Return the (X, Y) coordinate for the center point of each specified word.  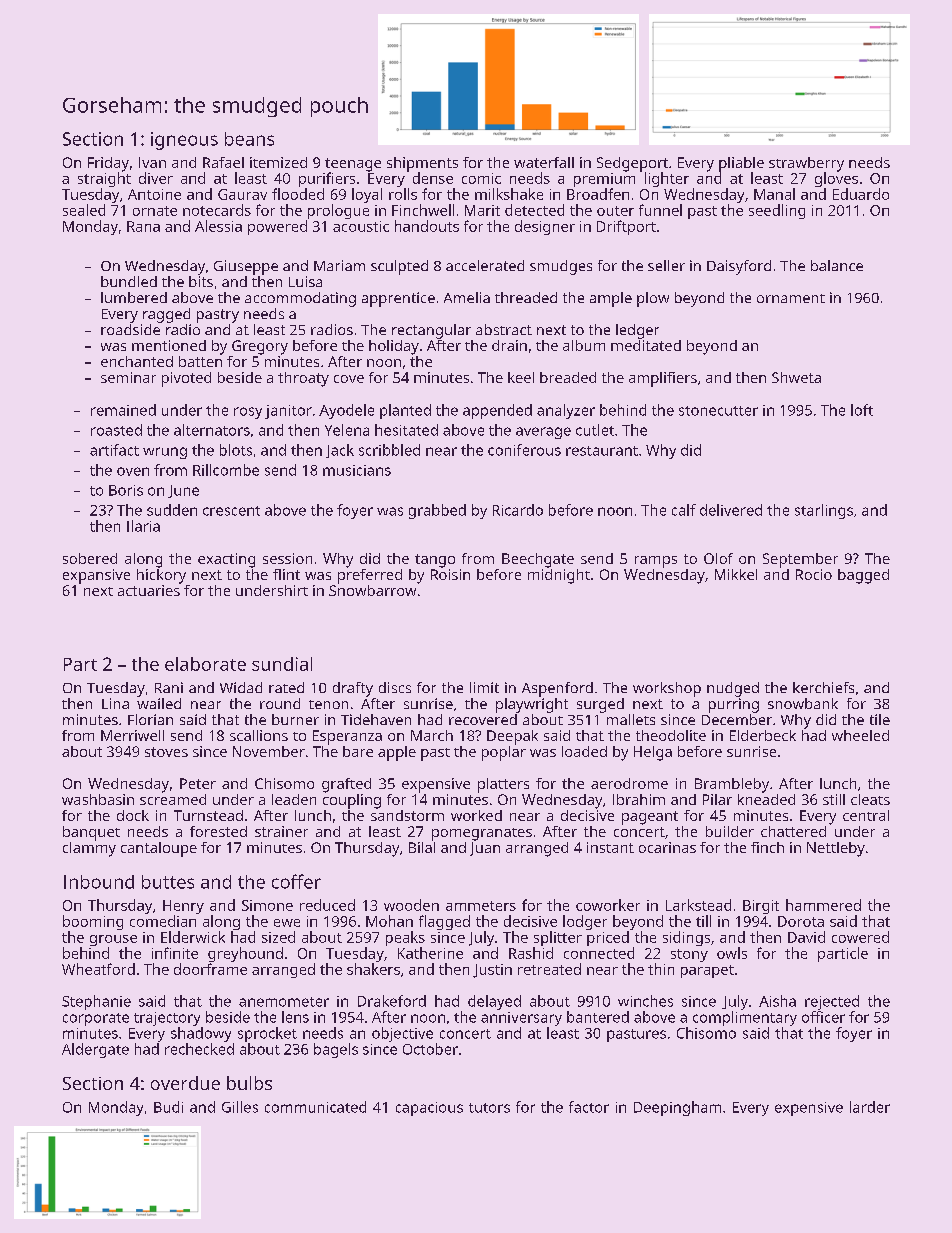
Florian (150, 719)
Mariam (339, 265)
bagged (863, 576)
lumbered (134, 297)
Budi (168, 1107)
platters (503, 785)
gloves (836, 179)
